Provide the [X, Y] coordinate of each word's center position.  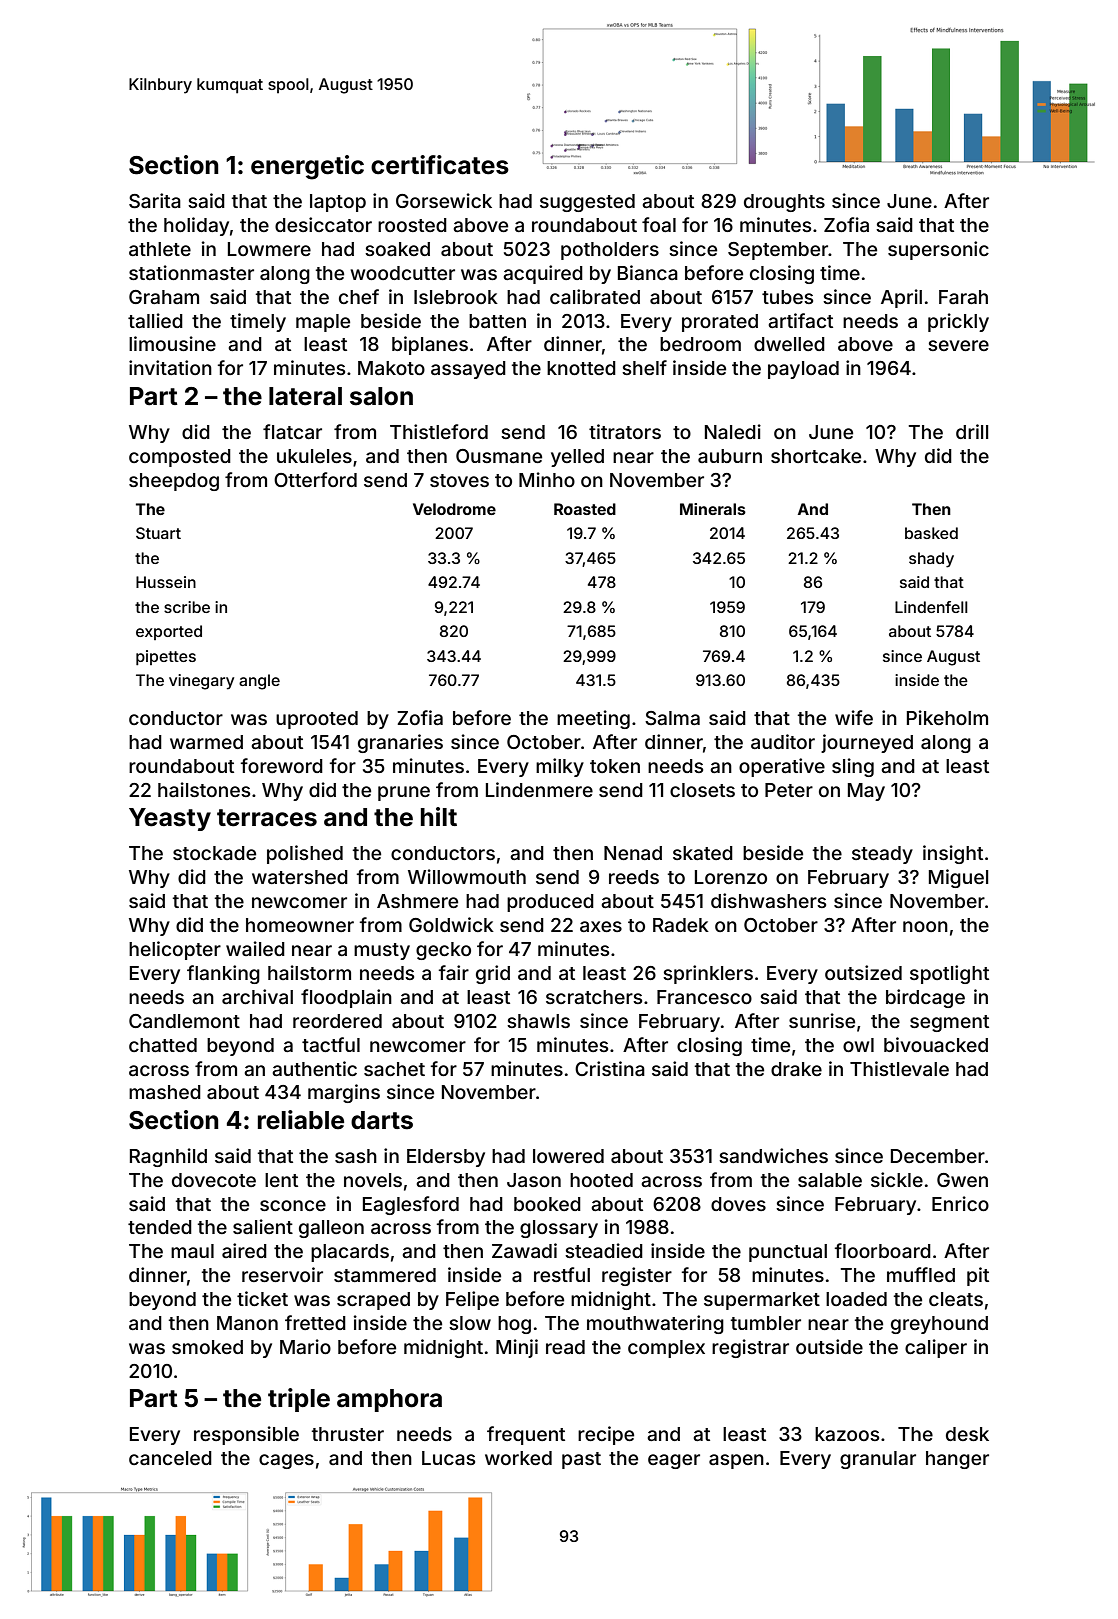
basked [931, 533]
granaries [400, 743]
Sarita [155, 200]
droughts [784, 203]
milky [560, 767]
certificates [440, 165]
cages [286, 1461]
